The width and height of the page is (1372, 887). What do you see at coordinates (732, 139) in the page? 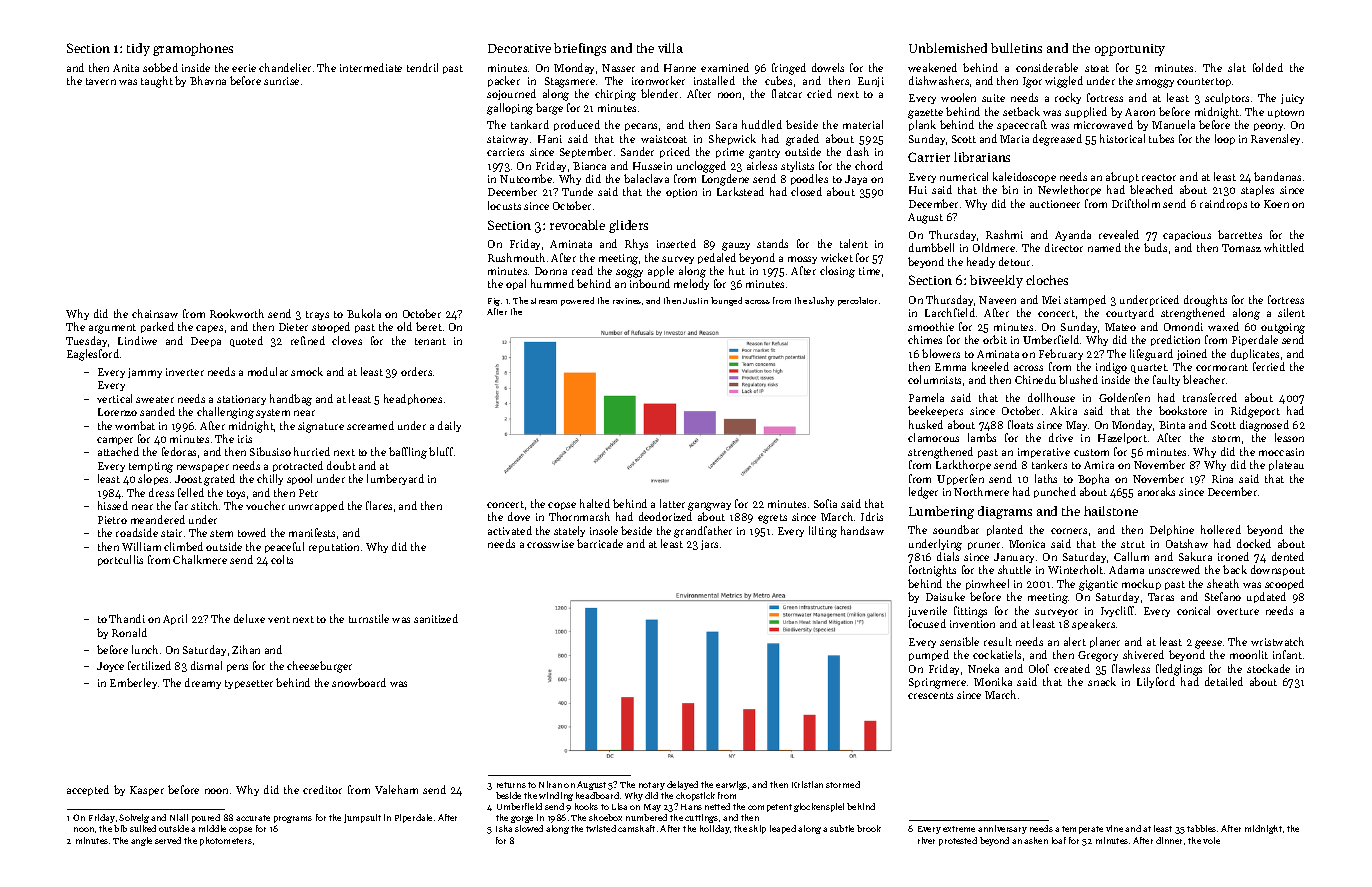
I see `Shepwick` at bounding box center [732, 139].
